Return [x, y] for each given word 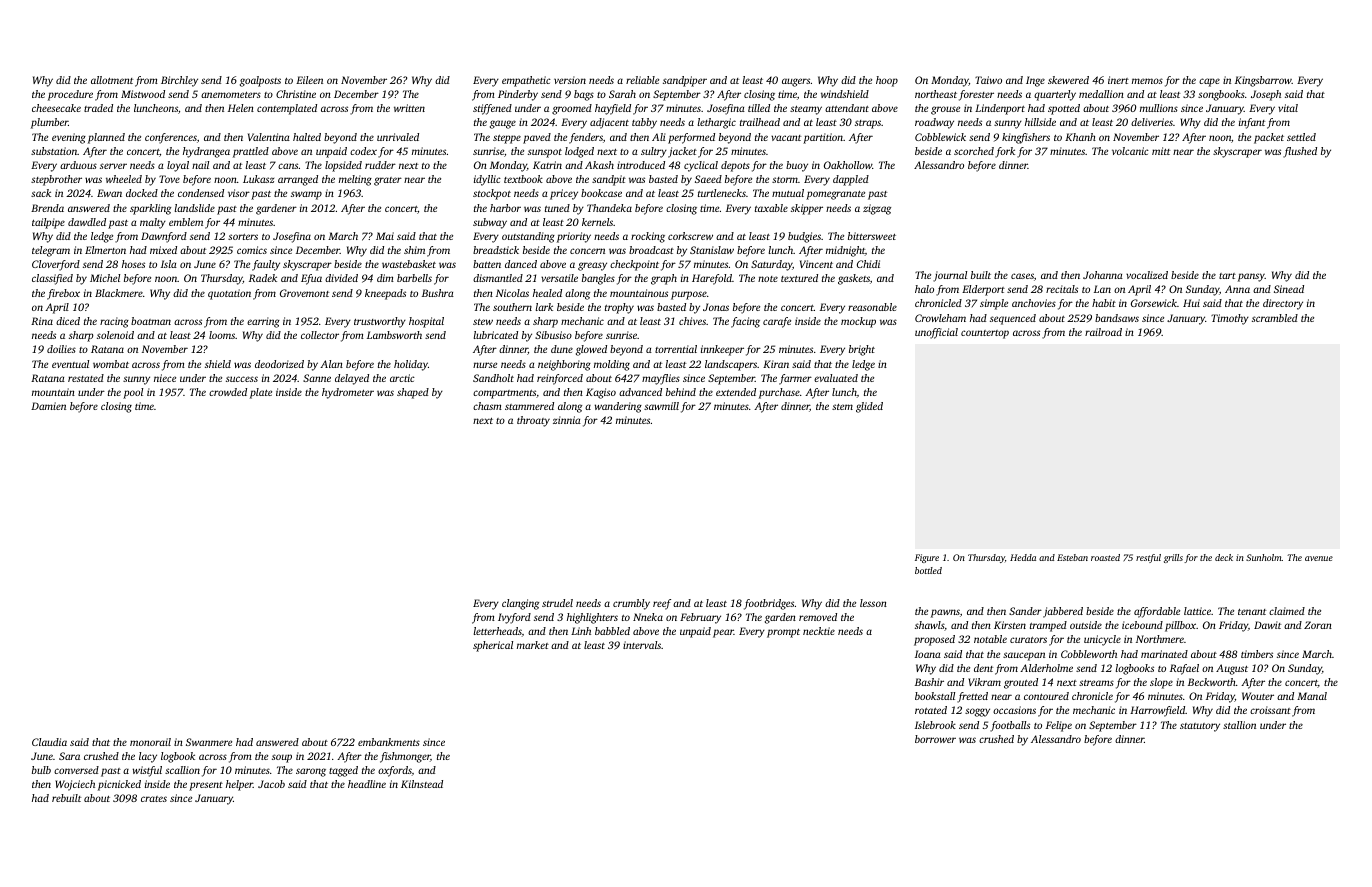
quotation [229, 294]
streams [1096, 683]
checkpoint [634, 265]
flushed [1300, 152]
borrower [935, 739]
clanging [520, 604]
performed [691, 138]
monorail [150, 742]
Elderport [983, 290]
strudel [557, 603]
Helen [241, 108]
